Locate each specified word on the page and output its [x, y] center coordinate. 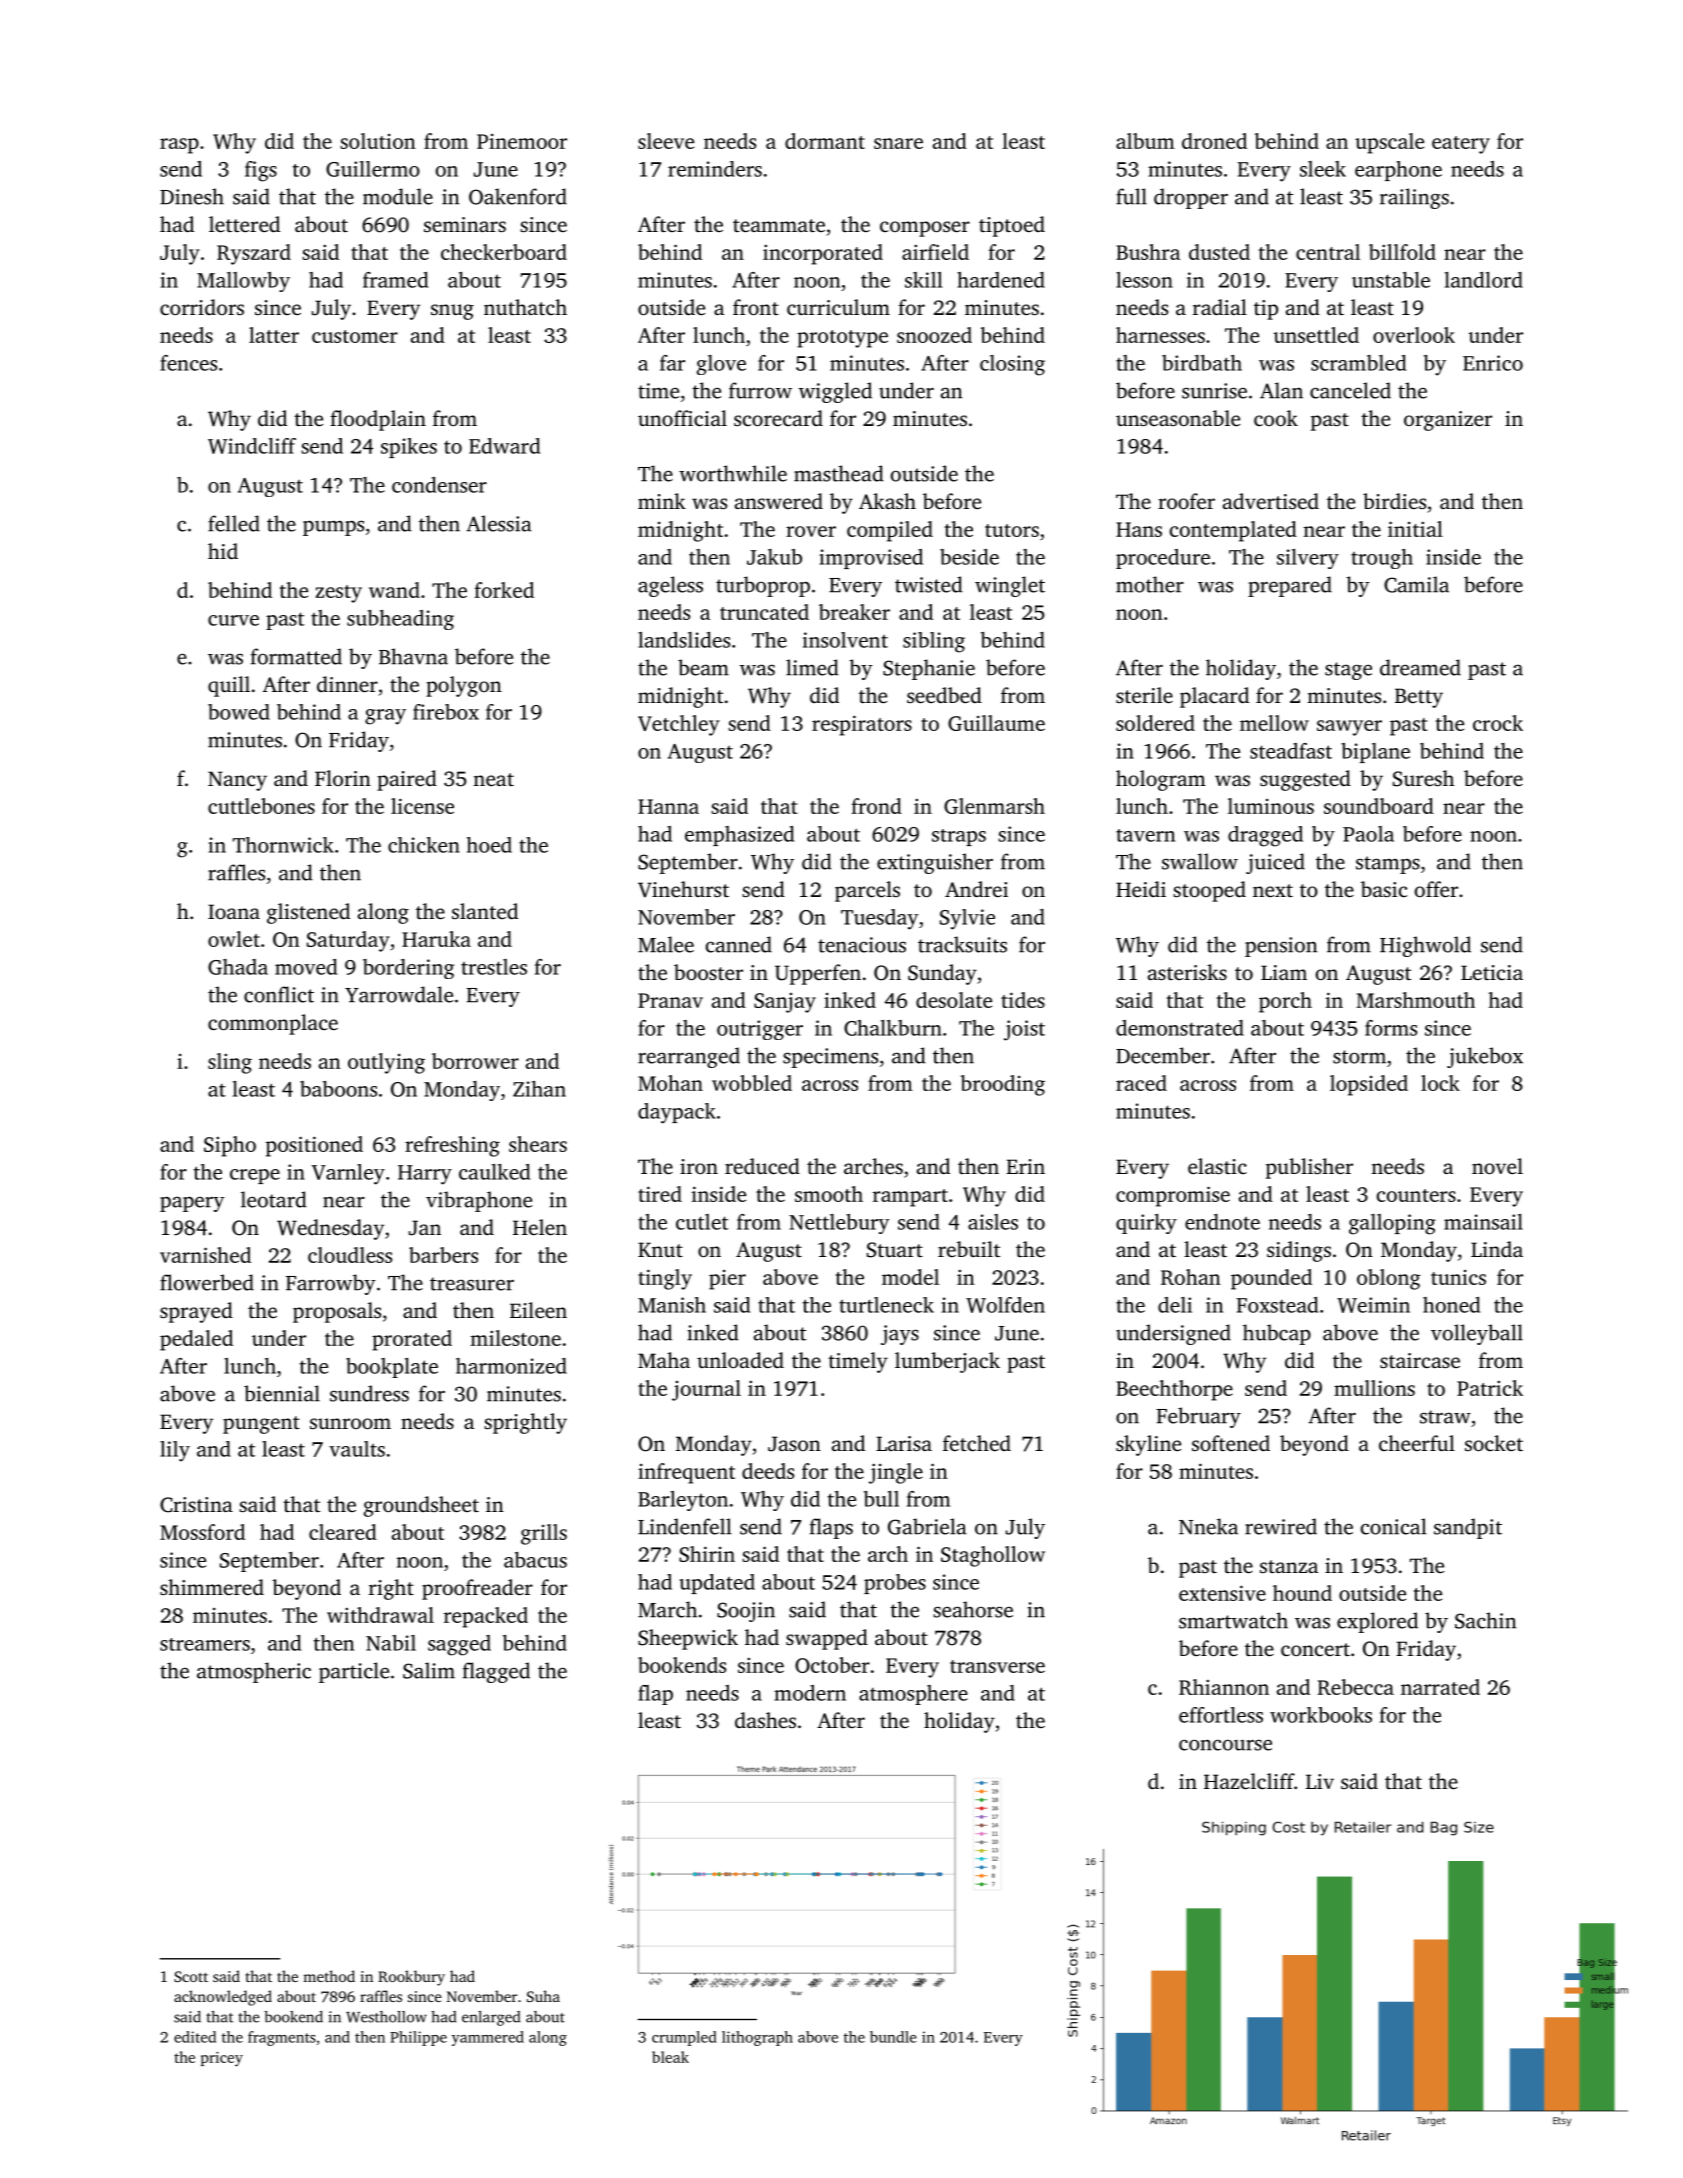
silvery [1308, 559]
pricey [222, 2059]
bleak [670, 2057]
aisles [993, 1222]
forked [504, 590]
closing [1012, 365]
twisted [929, 584]
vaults [357, 1449]
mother [1150, 584]
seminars [465, 224]
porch [1285, 1002]
